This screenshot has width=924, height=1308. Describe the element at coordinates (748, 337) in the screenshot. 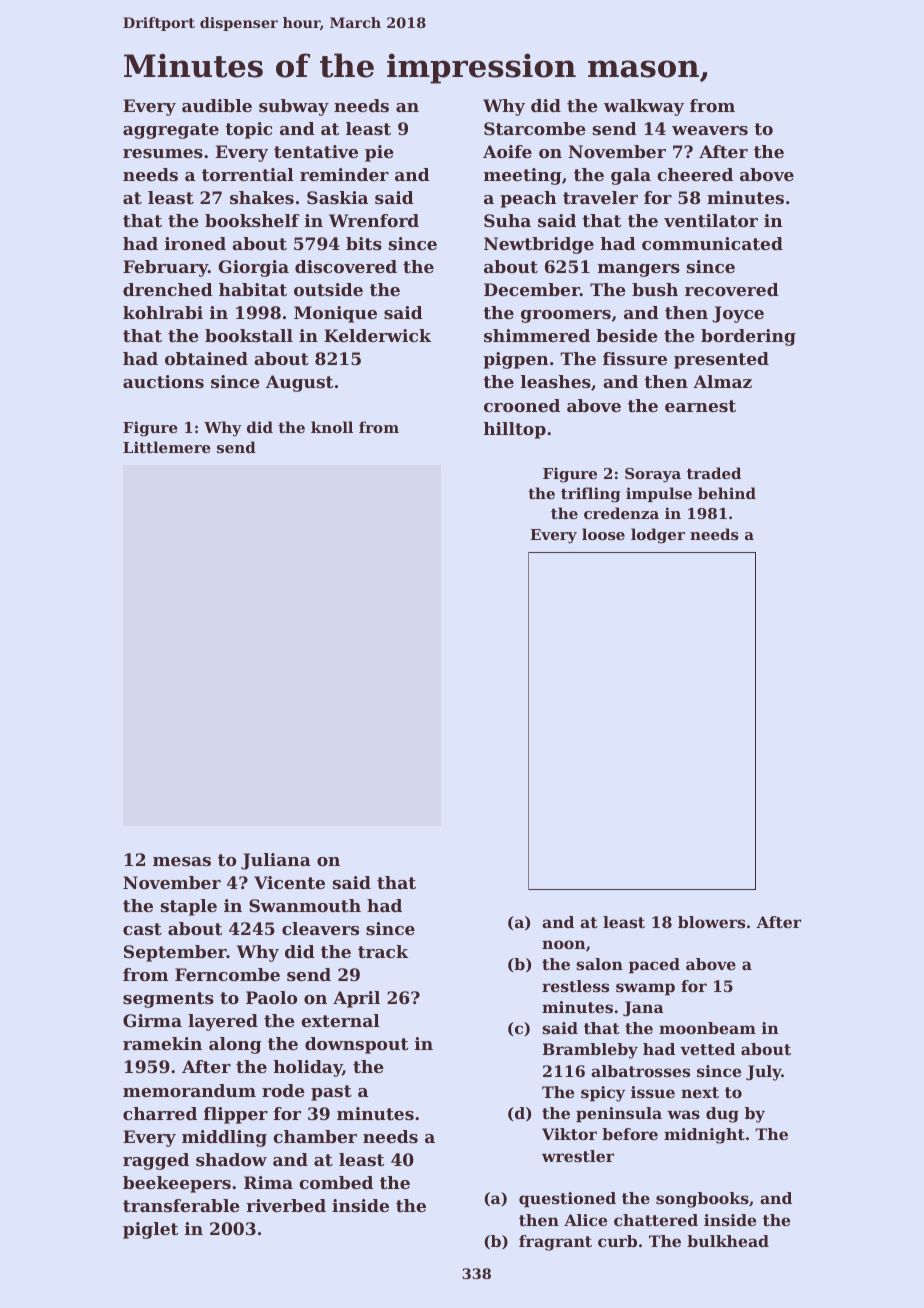

I see `bordering` at that location.
